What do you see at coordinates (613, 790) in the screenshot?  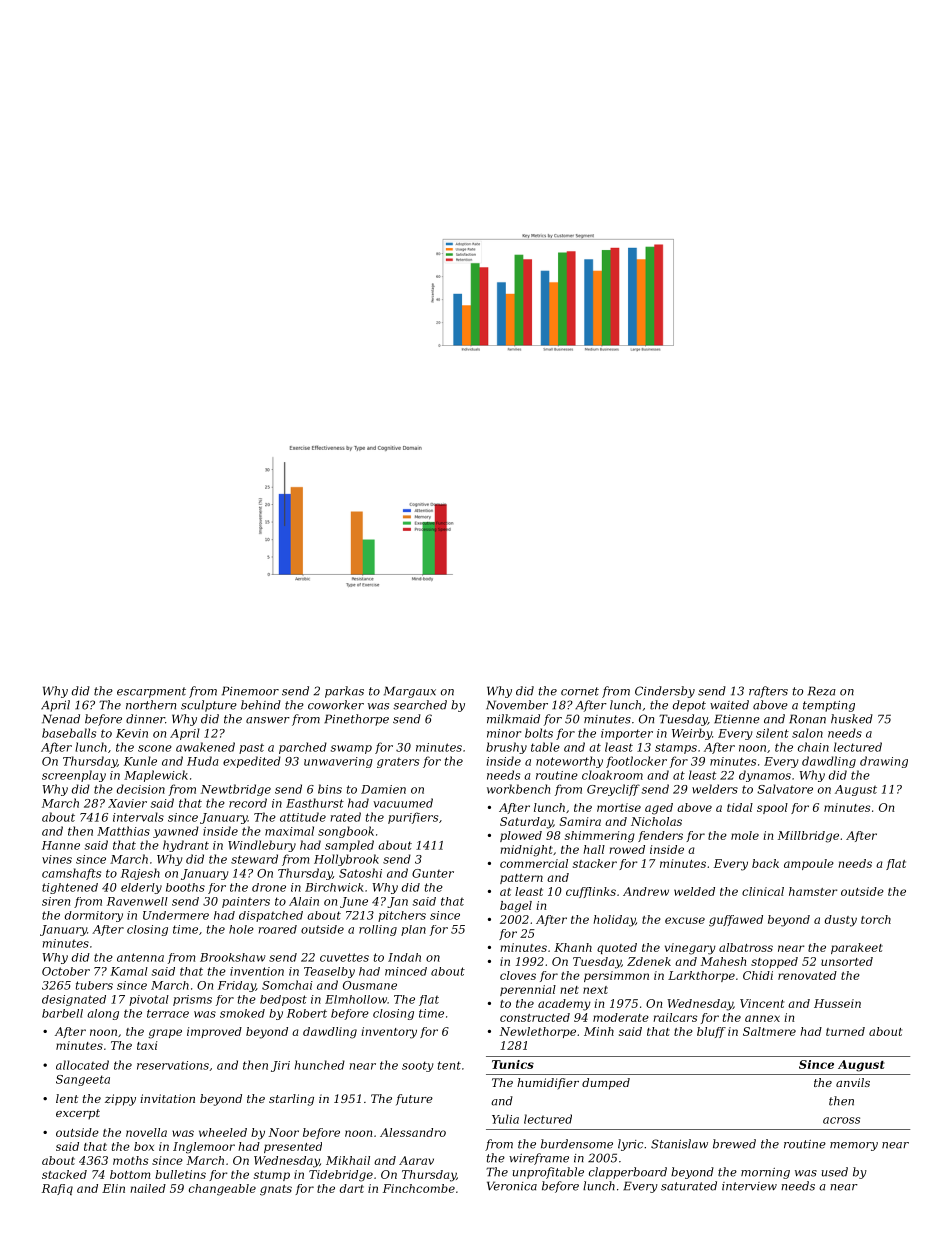 I see `Greycliff` at bounding box center [613, 790].
